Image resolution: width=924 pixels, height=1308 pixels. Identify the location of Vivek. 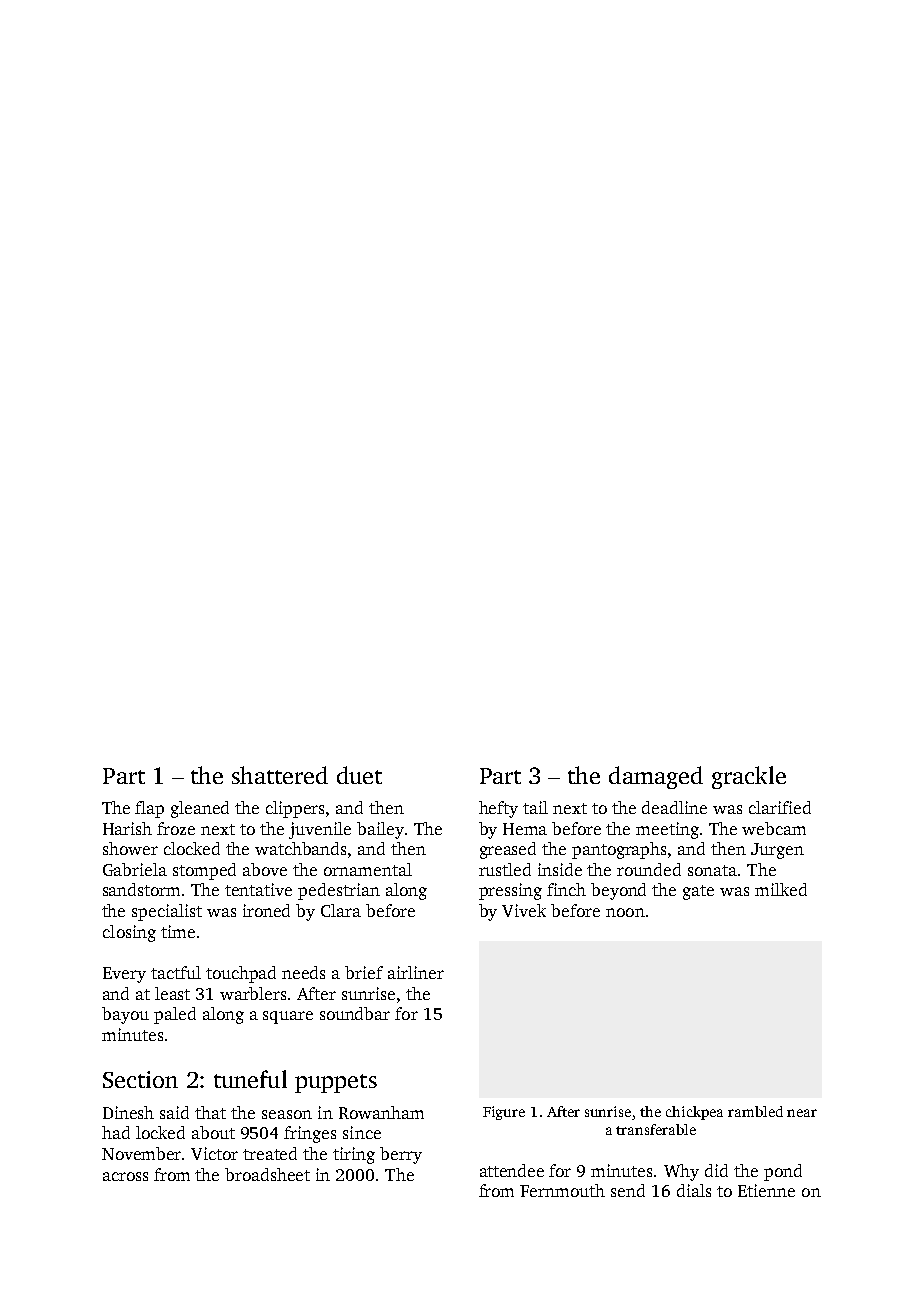
(524, 910).
